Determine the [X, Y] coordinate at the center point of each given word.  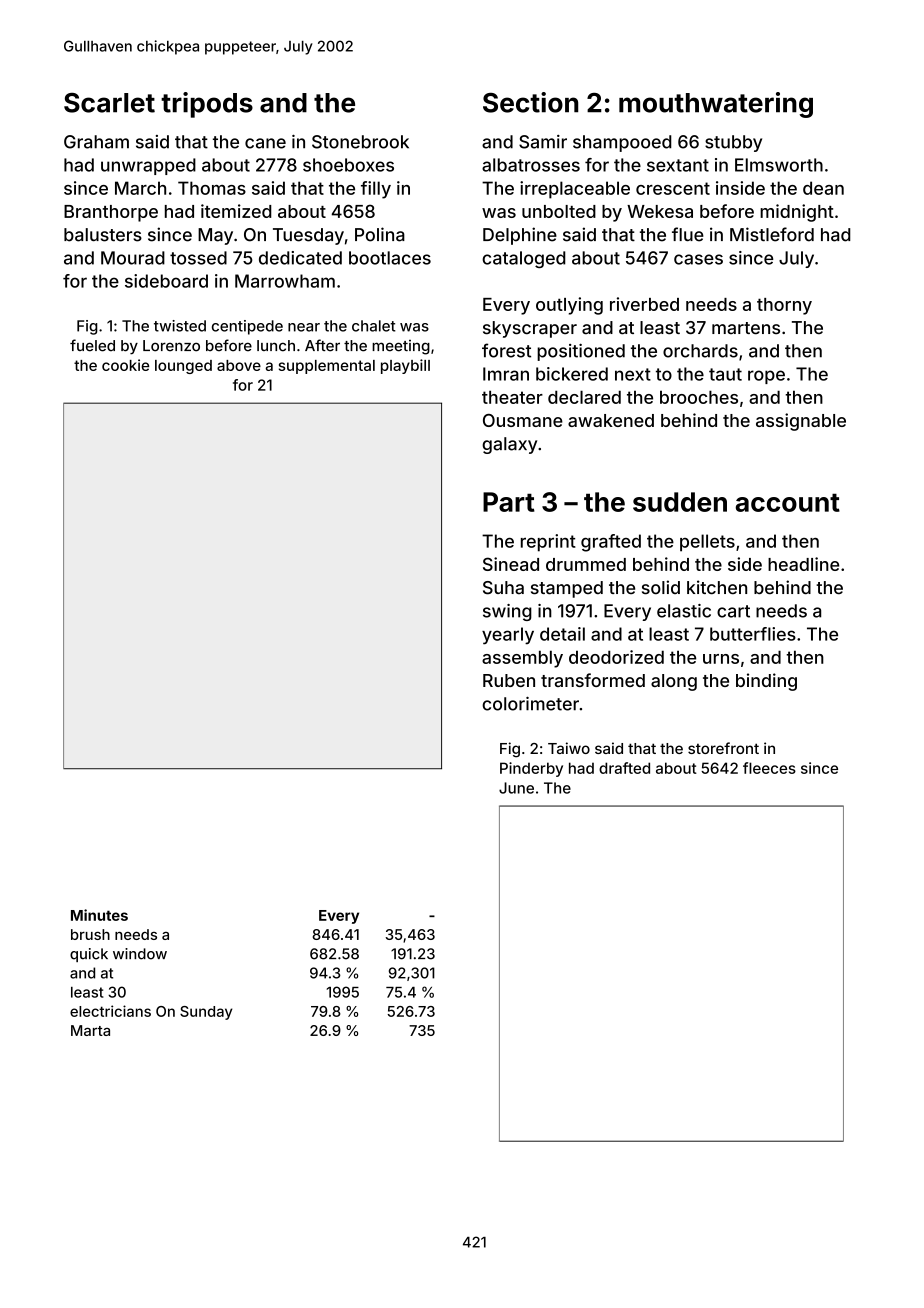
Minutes [99, 915]
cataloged [523, 259]
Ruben [509, 680]
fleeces [769, 768]
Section [530, 102]
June [516, 788]
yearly [508, 636]
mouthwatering [716, 105]
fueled [92, 345]
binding [766, 682]
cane [265, 143]
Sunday [206, 1013]
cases [698, 259]
